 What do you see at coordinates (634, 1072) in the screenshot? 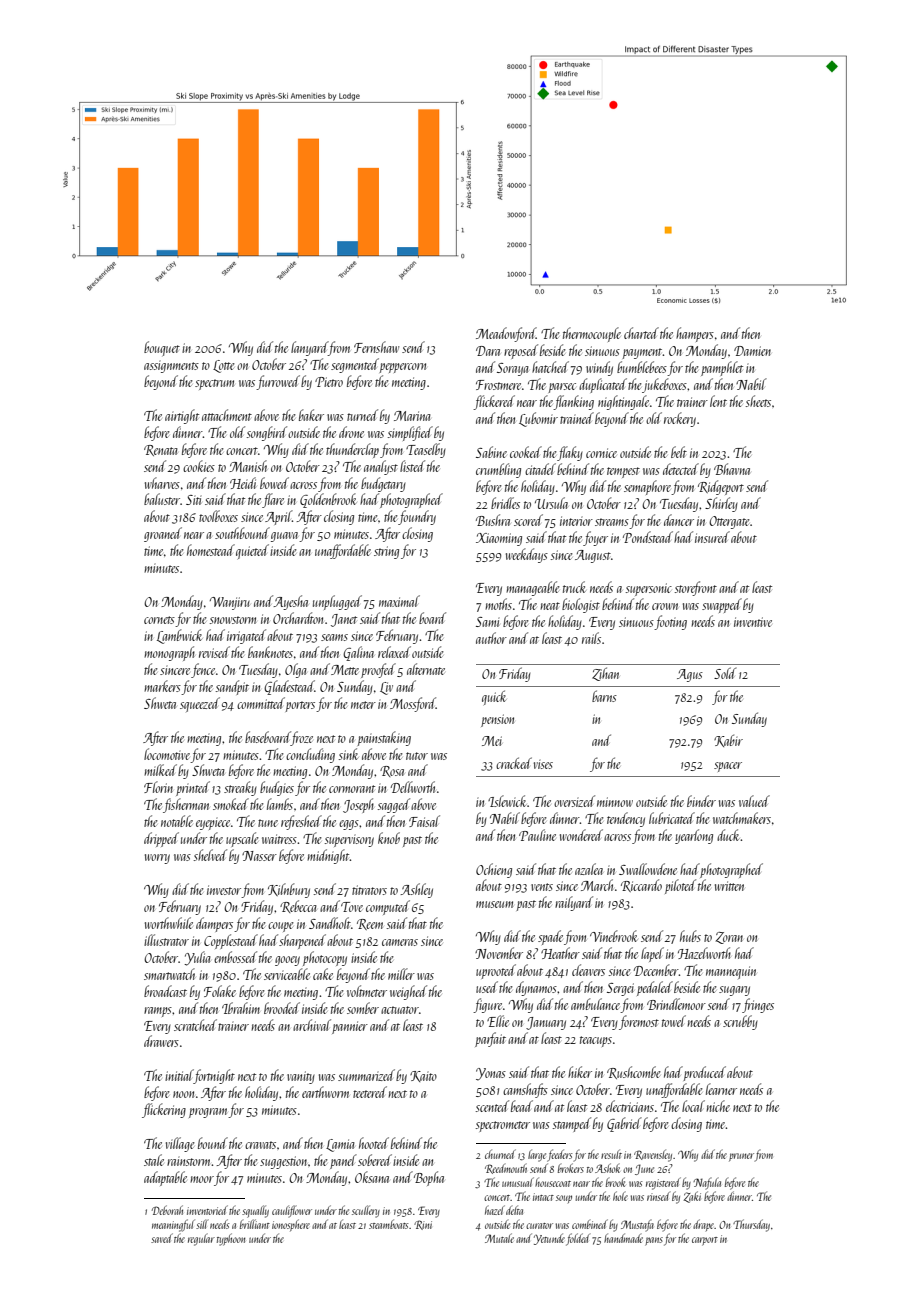
I see `Rushcombe` at bounding box center [634, 1072].
